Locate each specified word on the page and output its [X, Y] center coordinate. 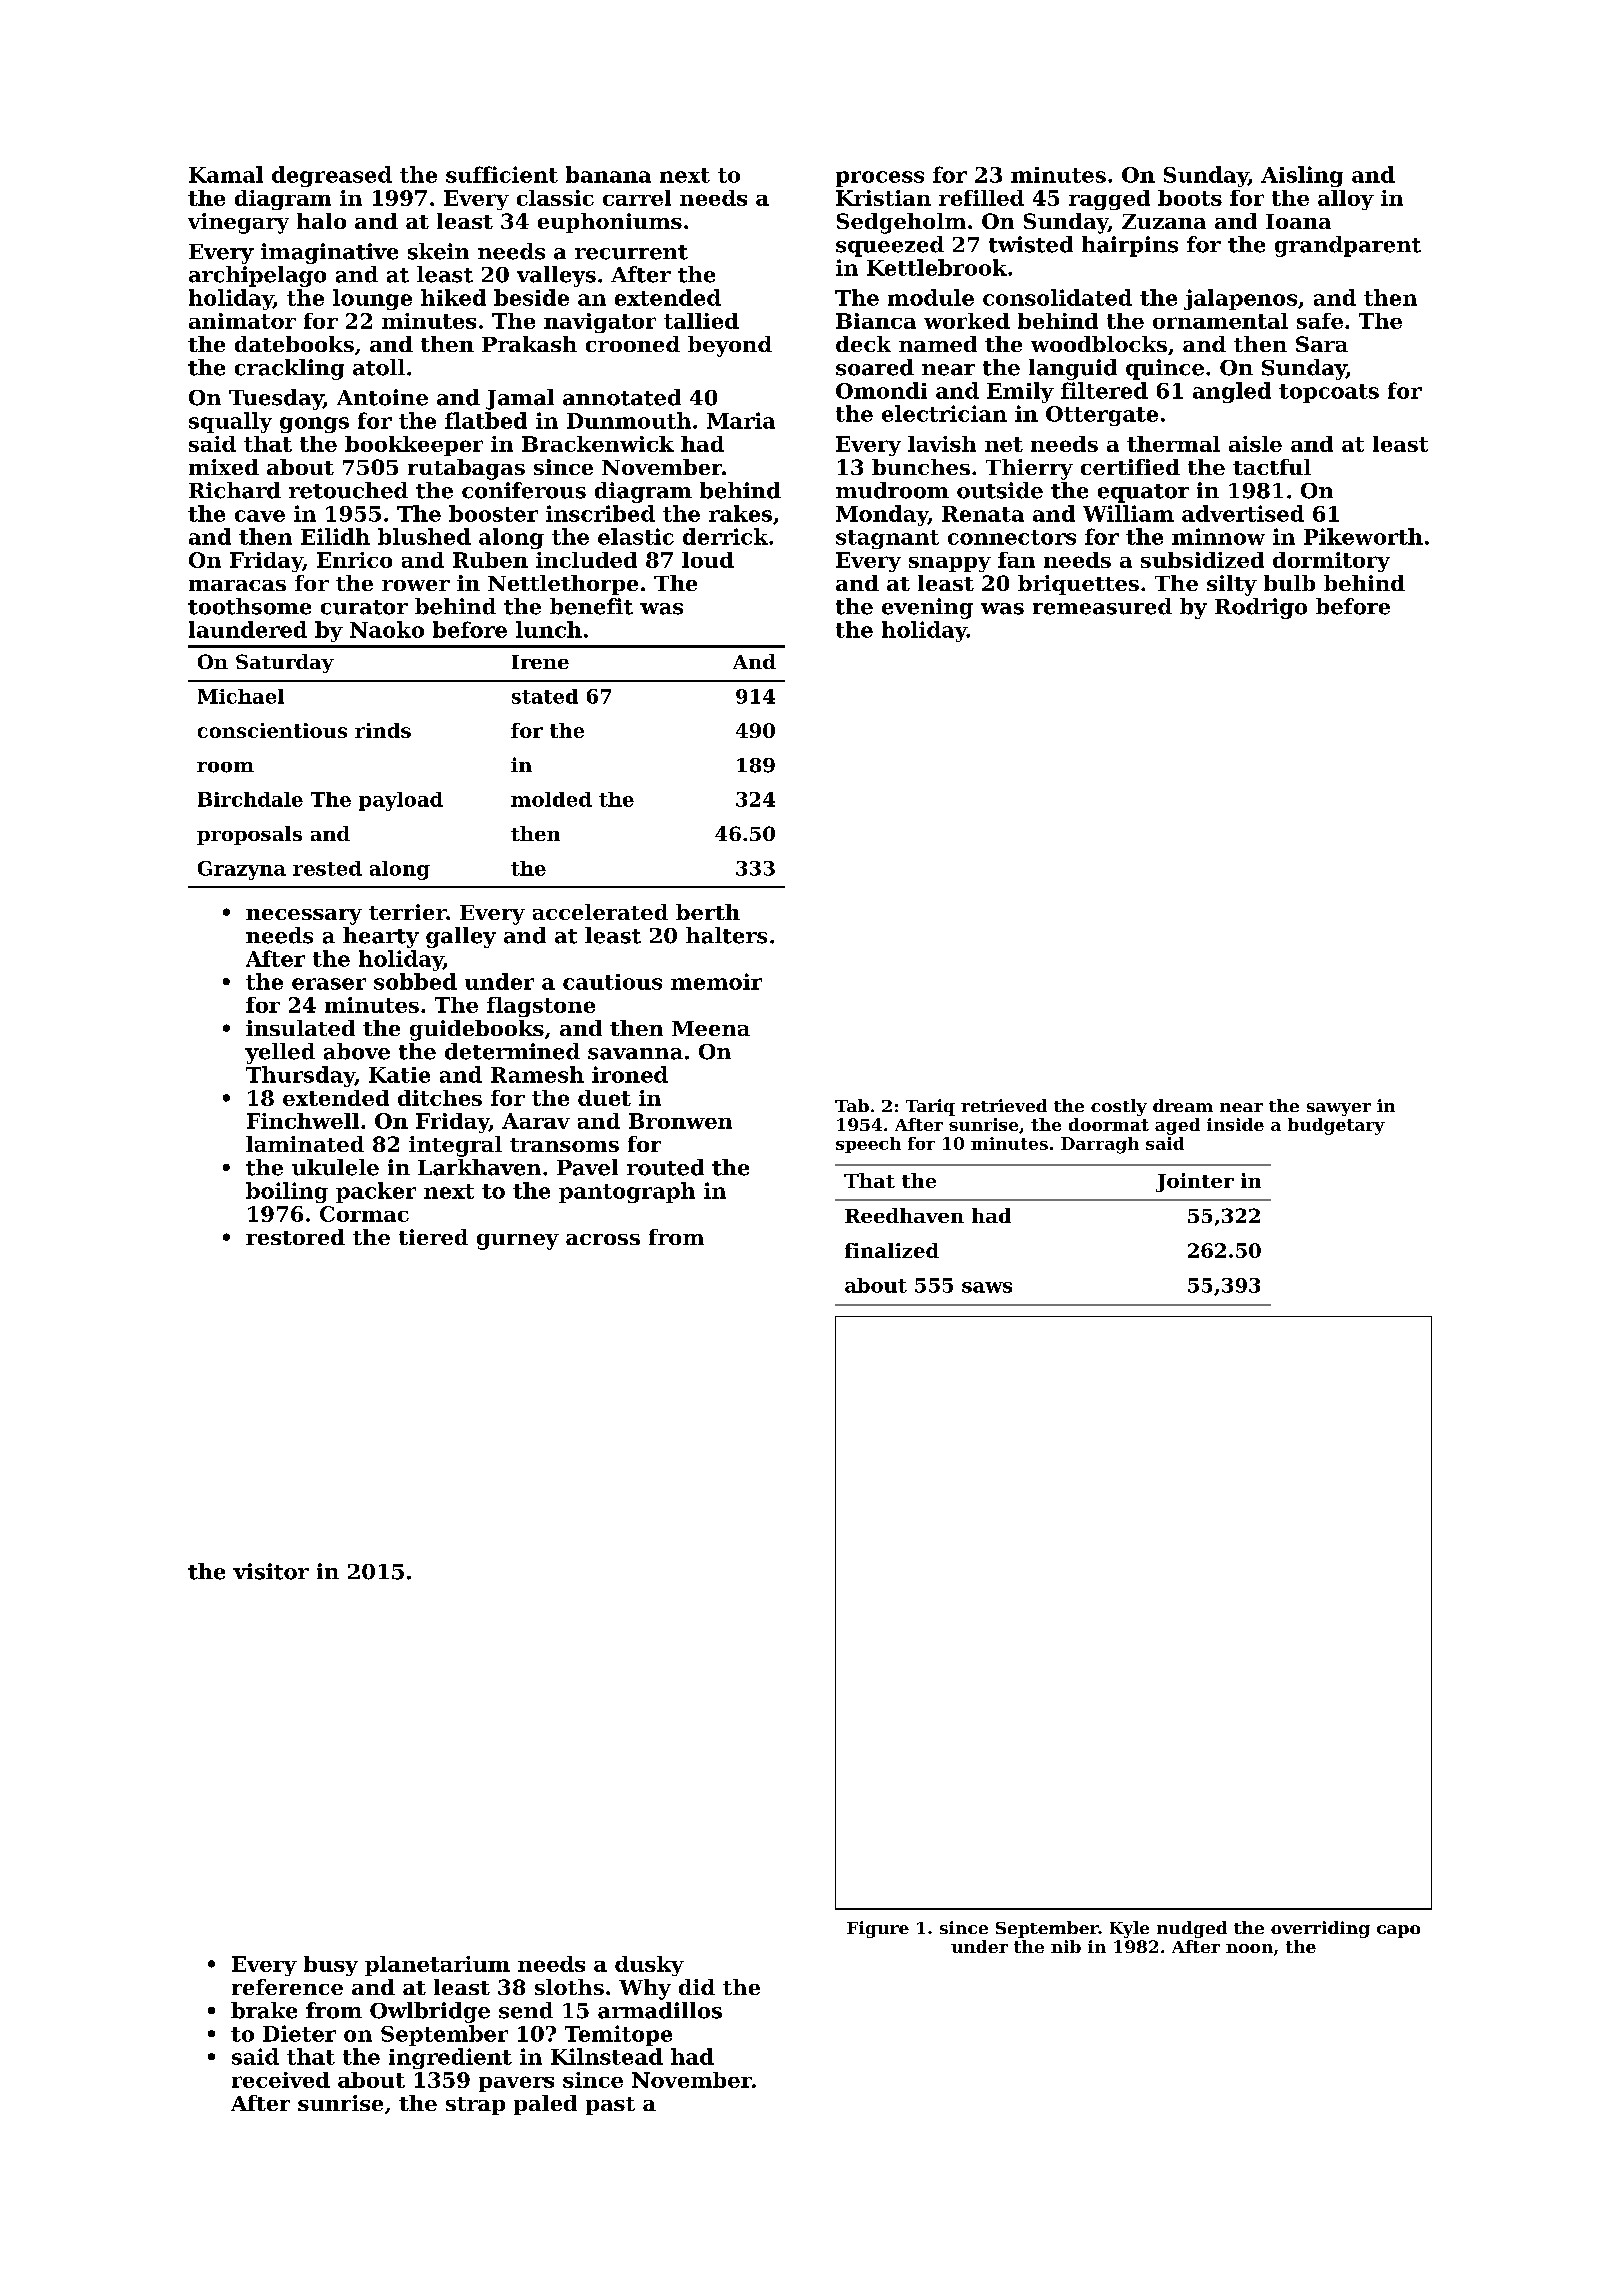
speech [868, 1145]
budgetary [1336, 1126]
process [880, 179]
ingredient [450, 2058]
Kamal [226, 174]
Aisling [1302, 176]
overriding [1320, 1929]
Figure [878, 1929]
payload [401, 801]
